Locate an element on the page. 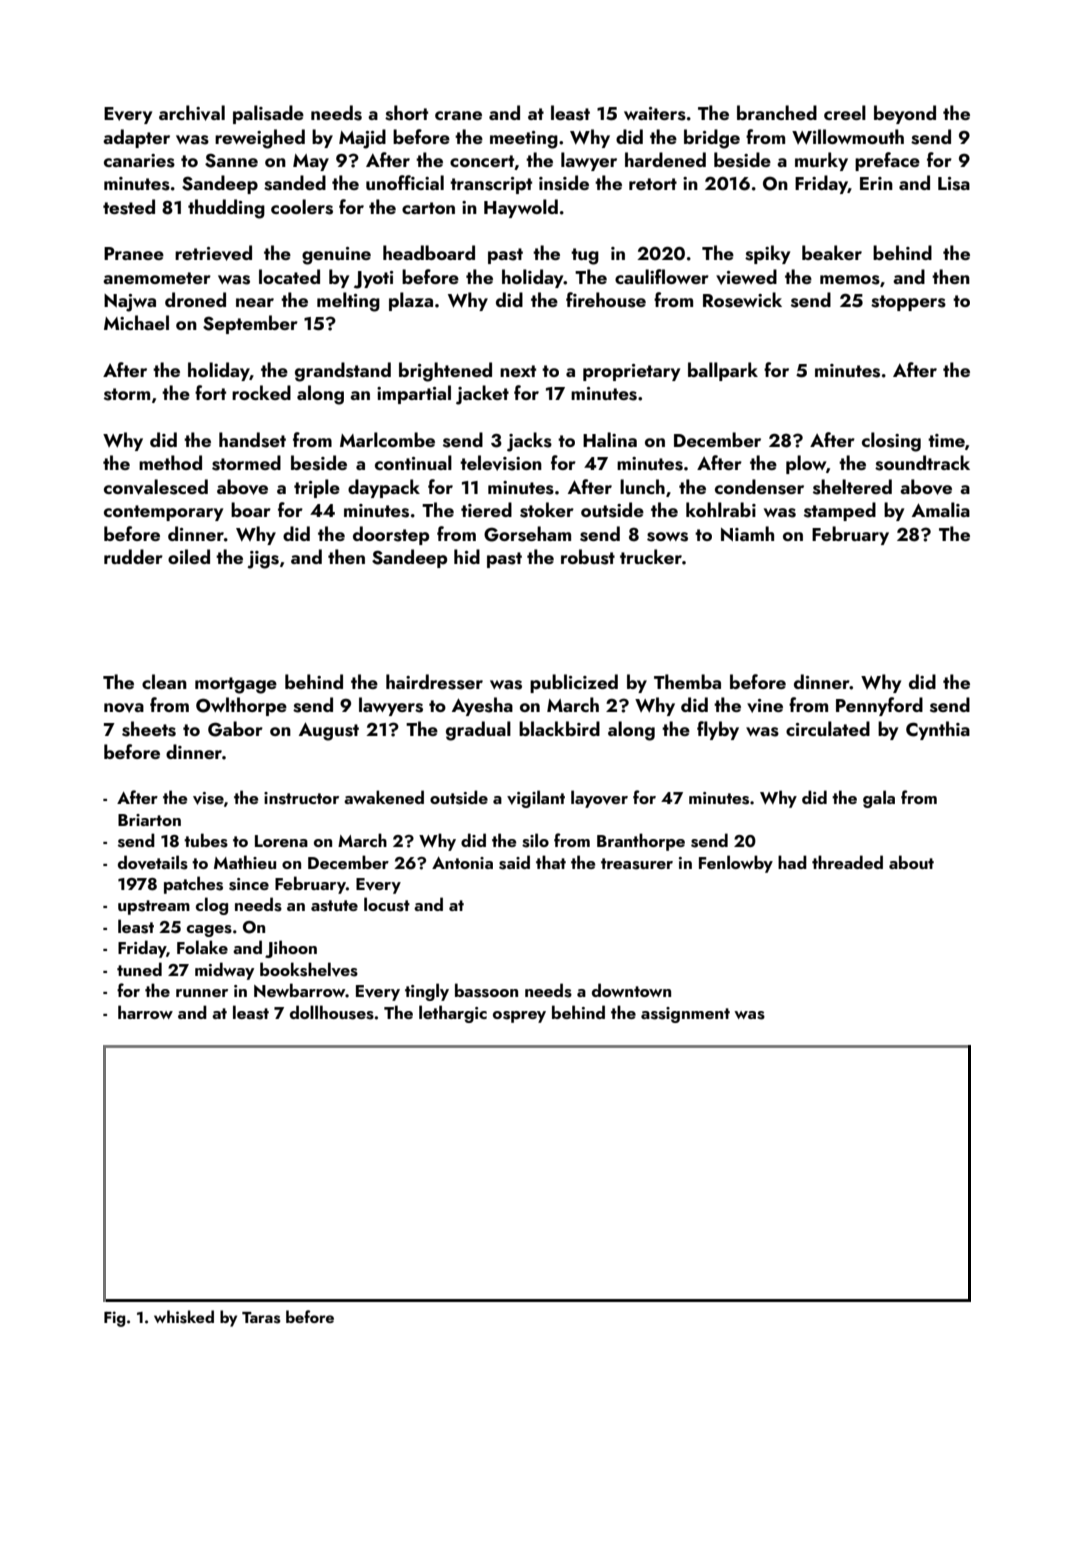  astute is located at coordinates (334, 906).
